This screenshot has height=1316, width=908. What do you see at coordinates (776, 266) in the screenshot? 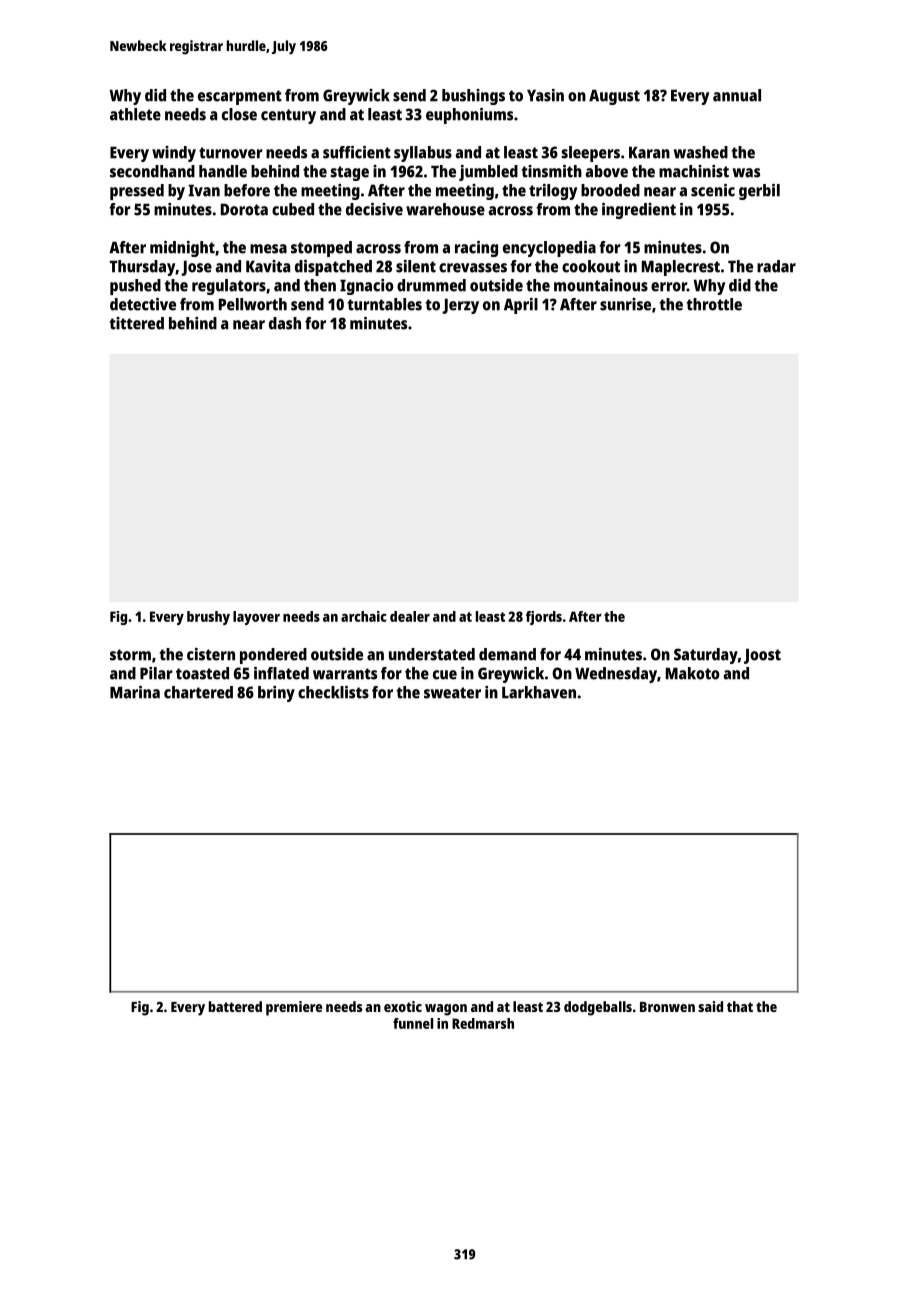
I see `radar` at bounding box center [776, 266].
